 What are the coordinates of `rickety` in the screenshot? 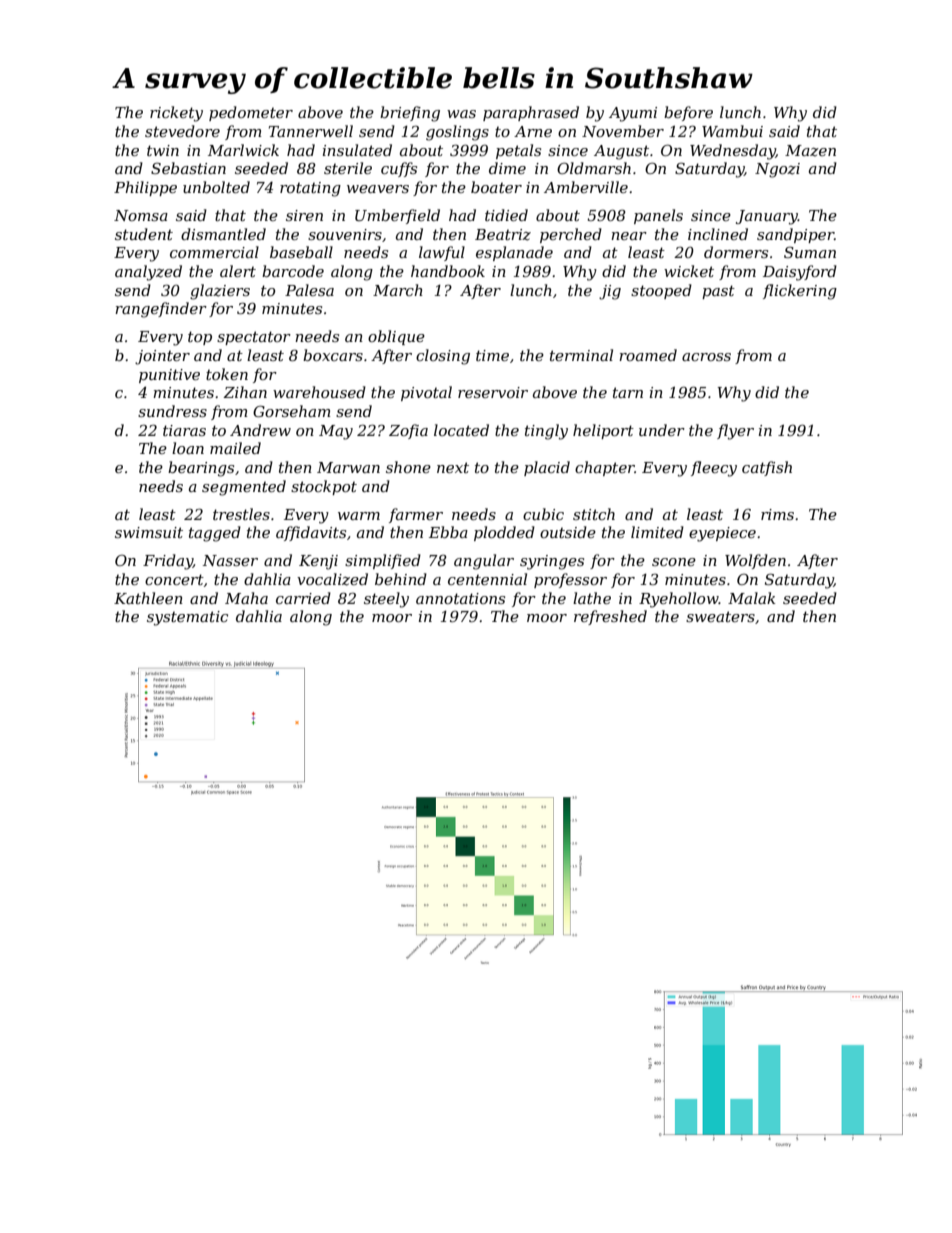 It's located at (176, 114).
